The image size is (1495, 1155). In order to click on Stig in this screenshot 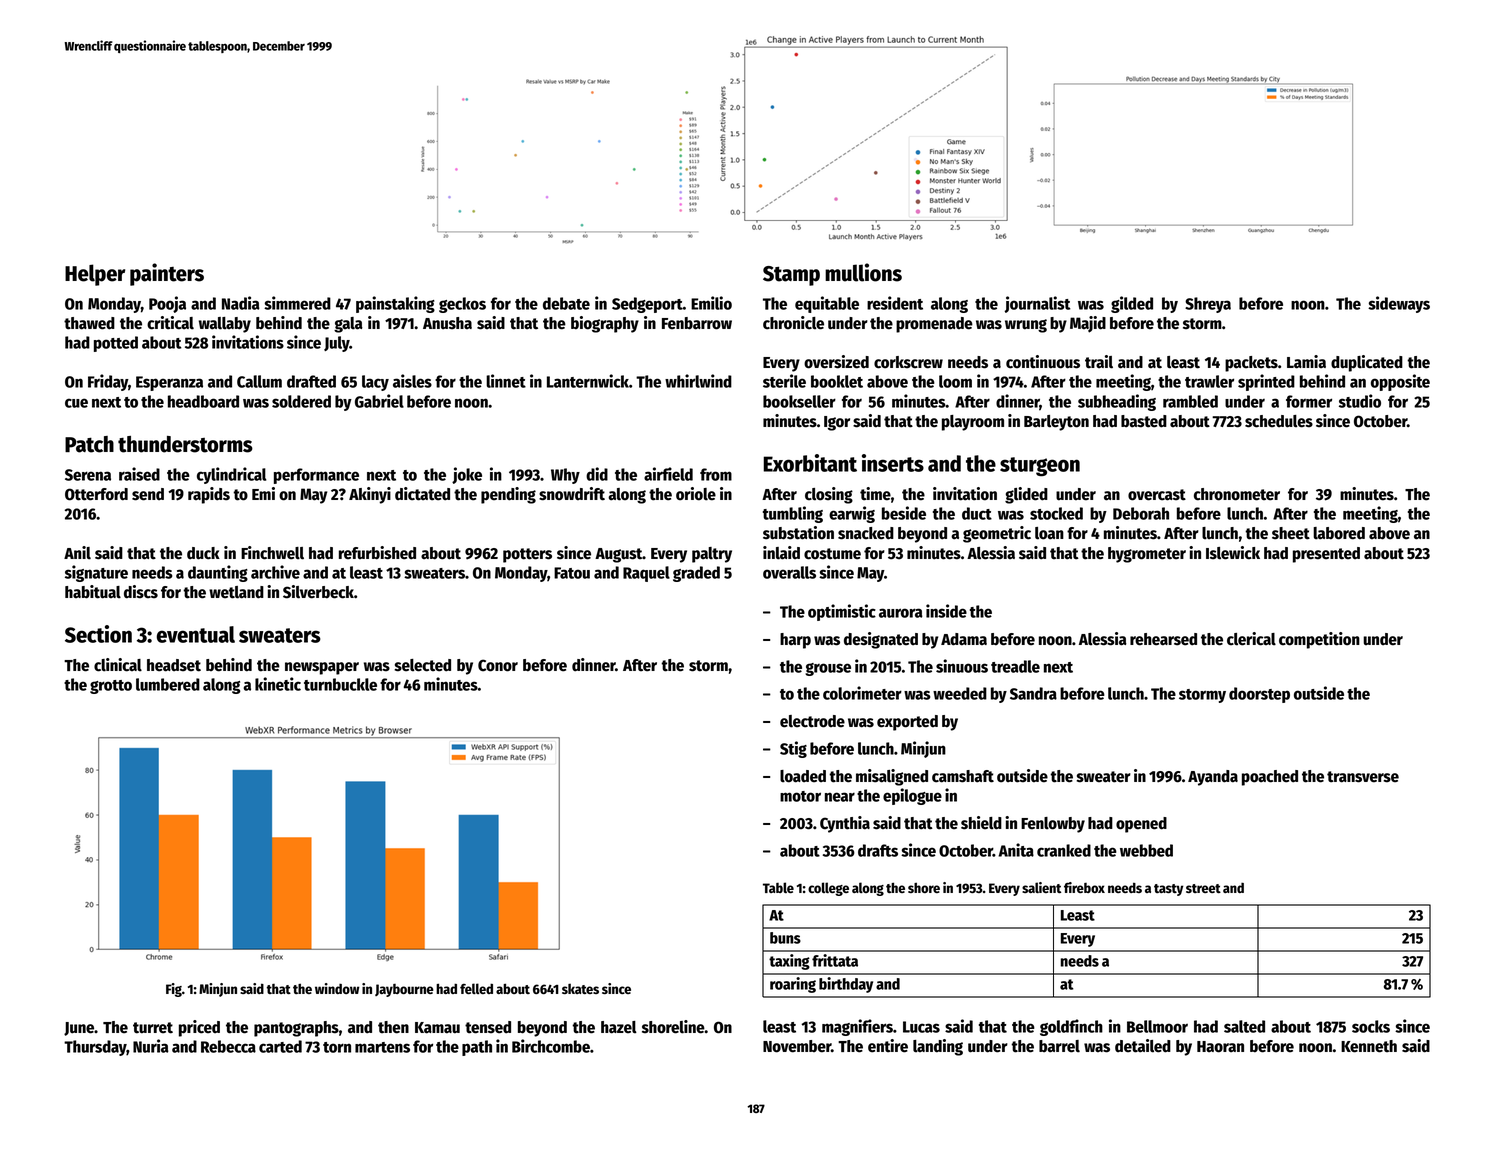, I will do `click(793, 749)`.
